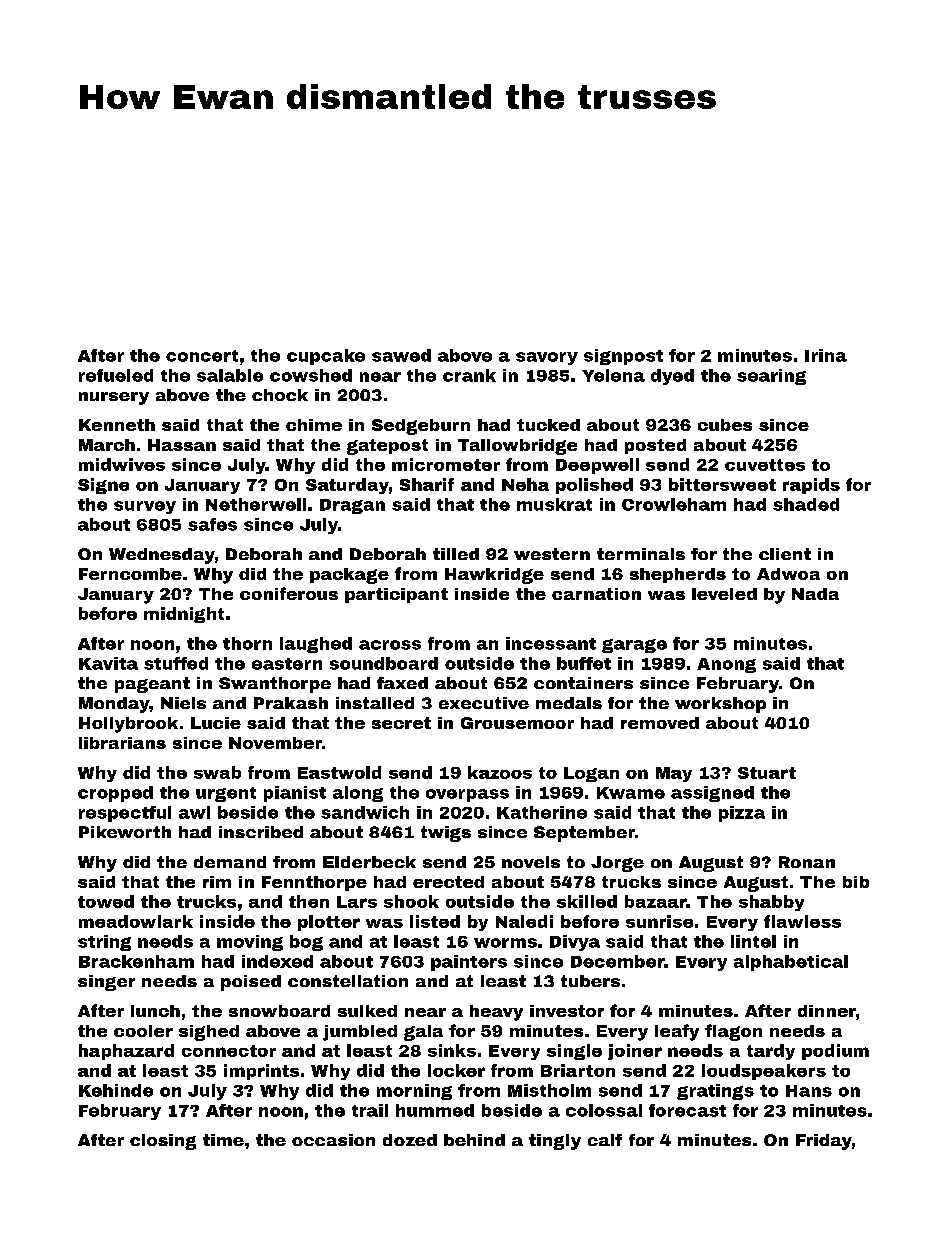  I want to click on tucked, so click(548, 425).
